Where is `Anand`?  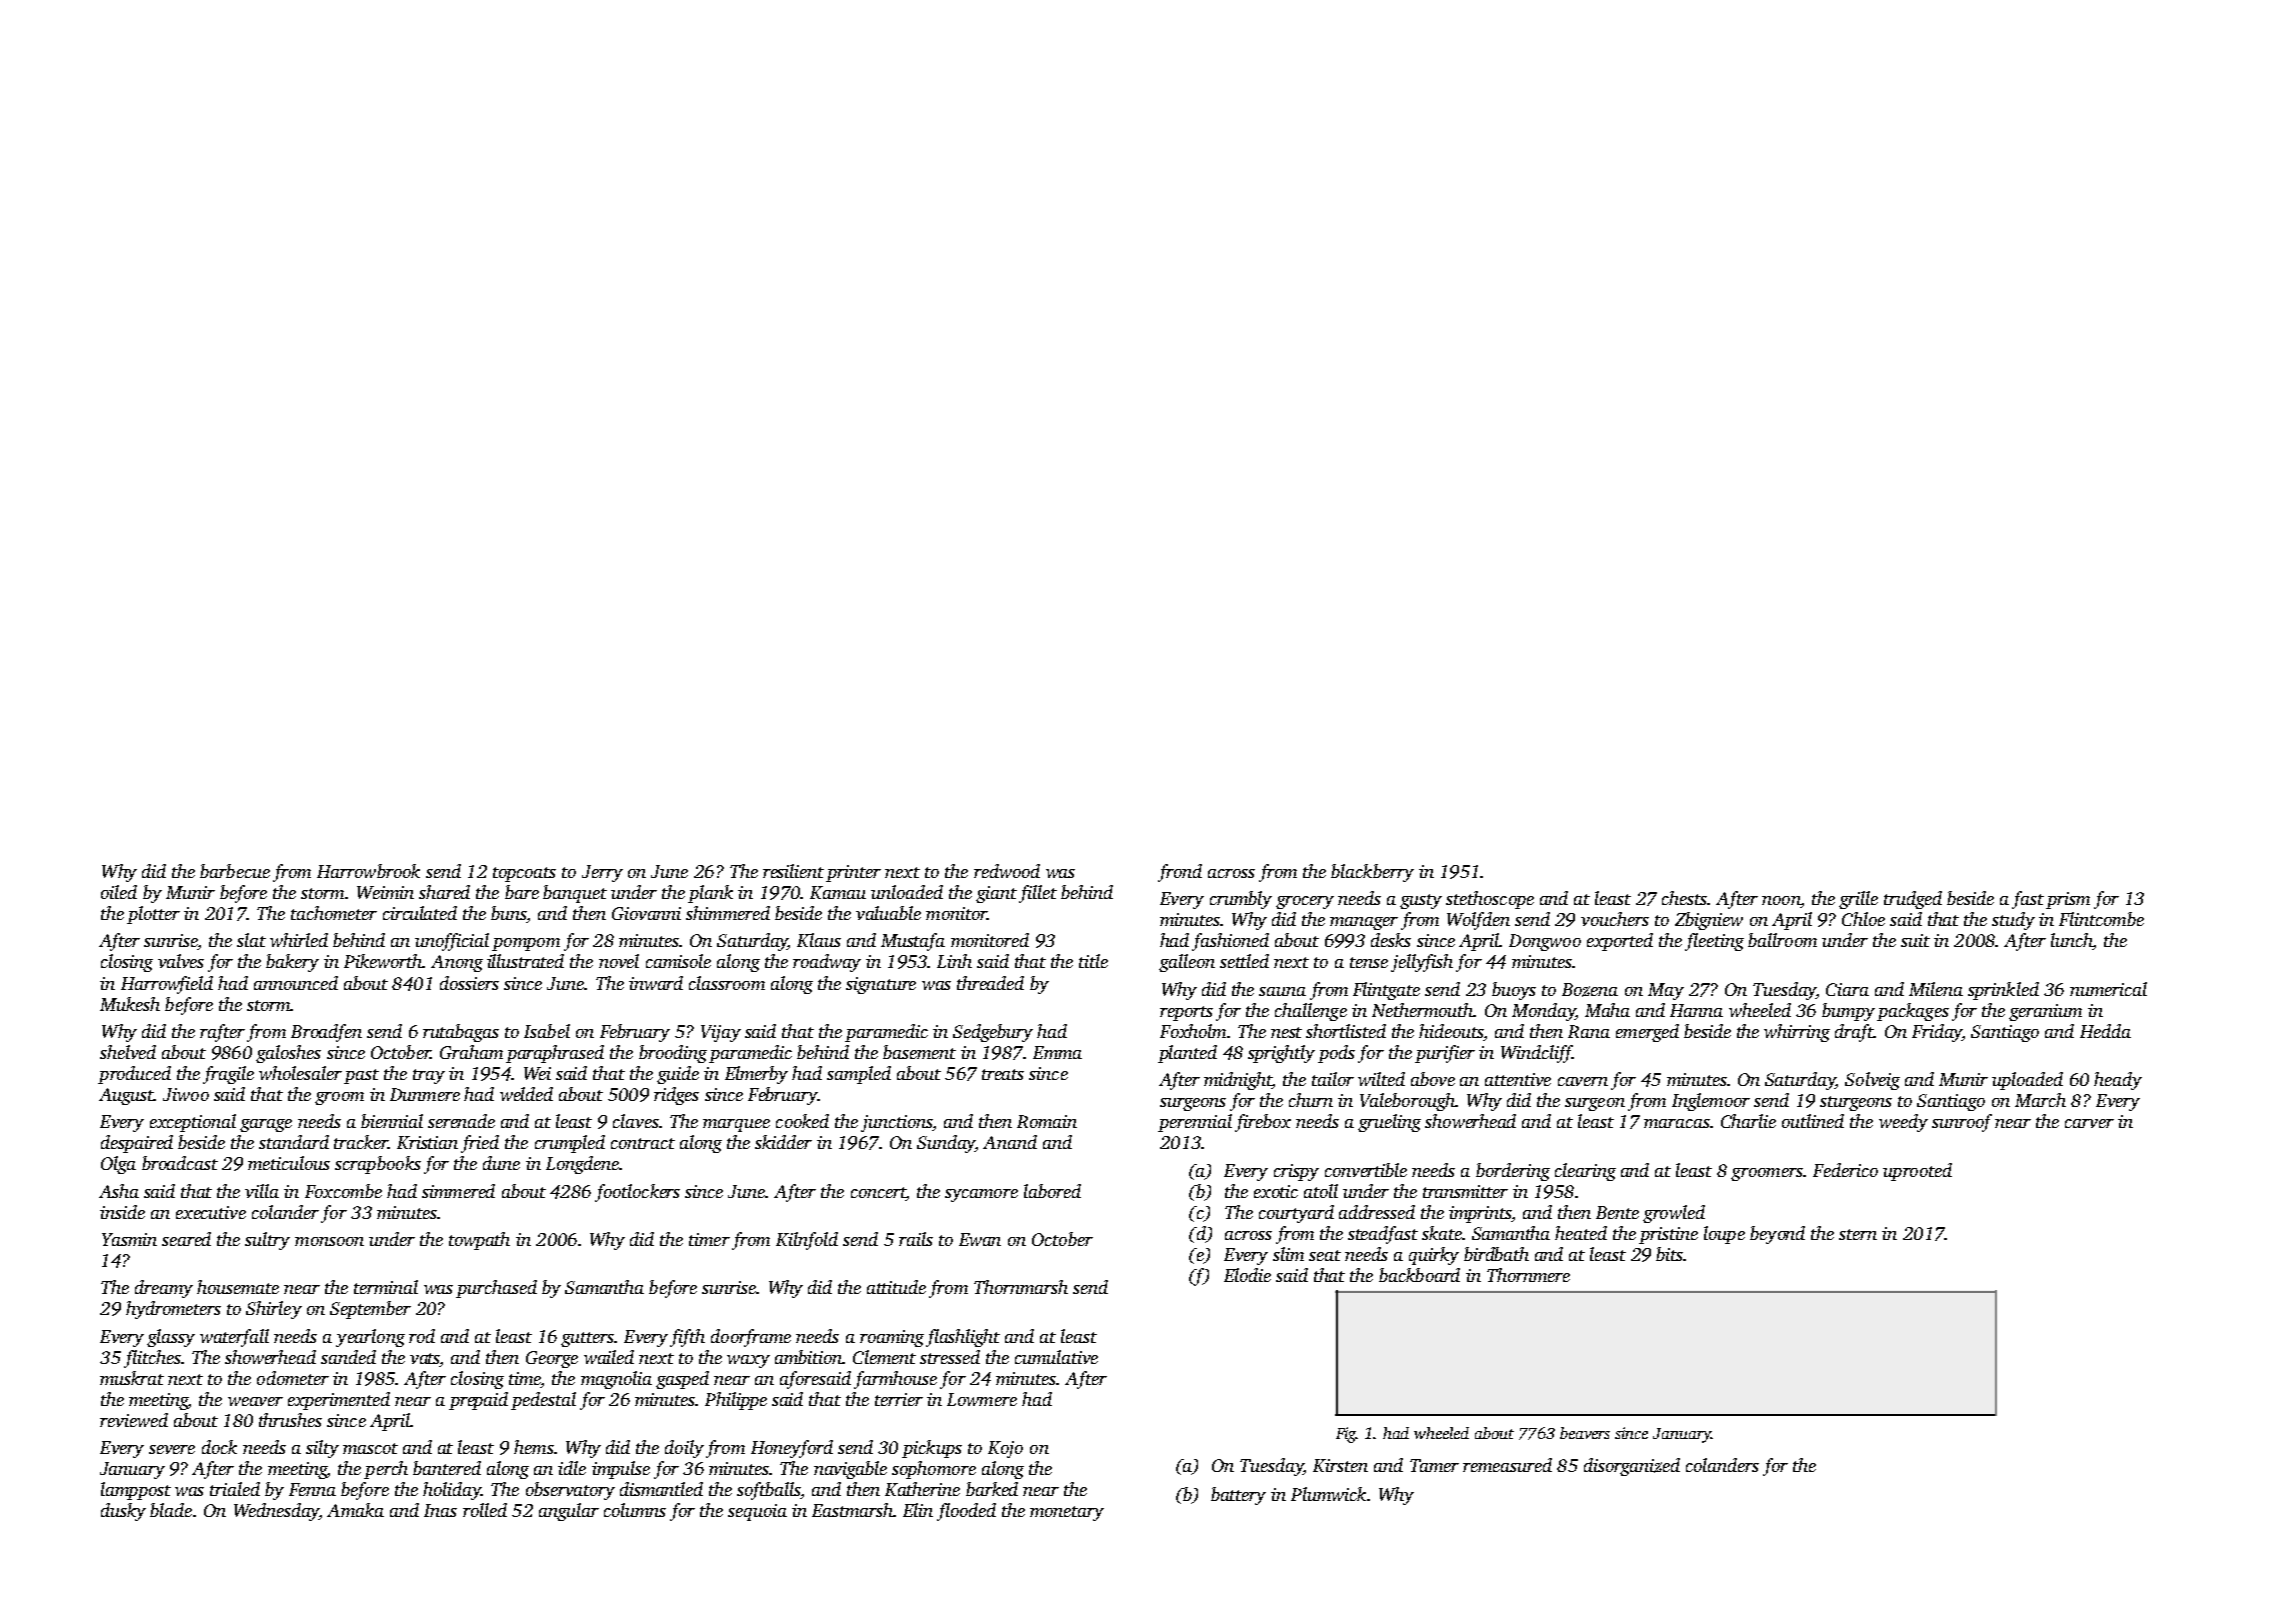 Anand is located at coordinates (1010, 1142).
